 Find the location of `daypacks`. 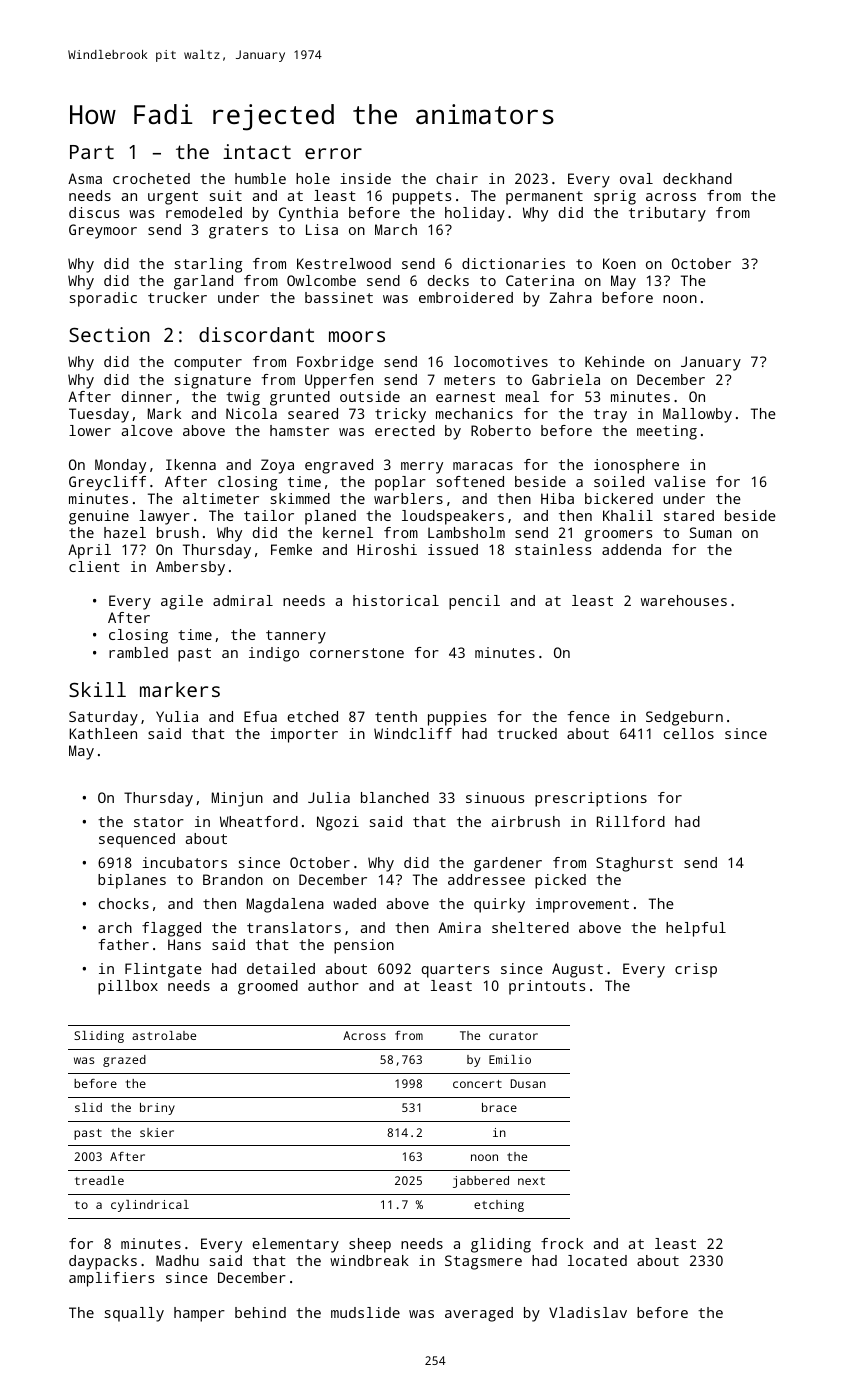

daypacks is located at coordinates (103, 1262).
